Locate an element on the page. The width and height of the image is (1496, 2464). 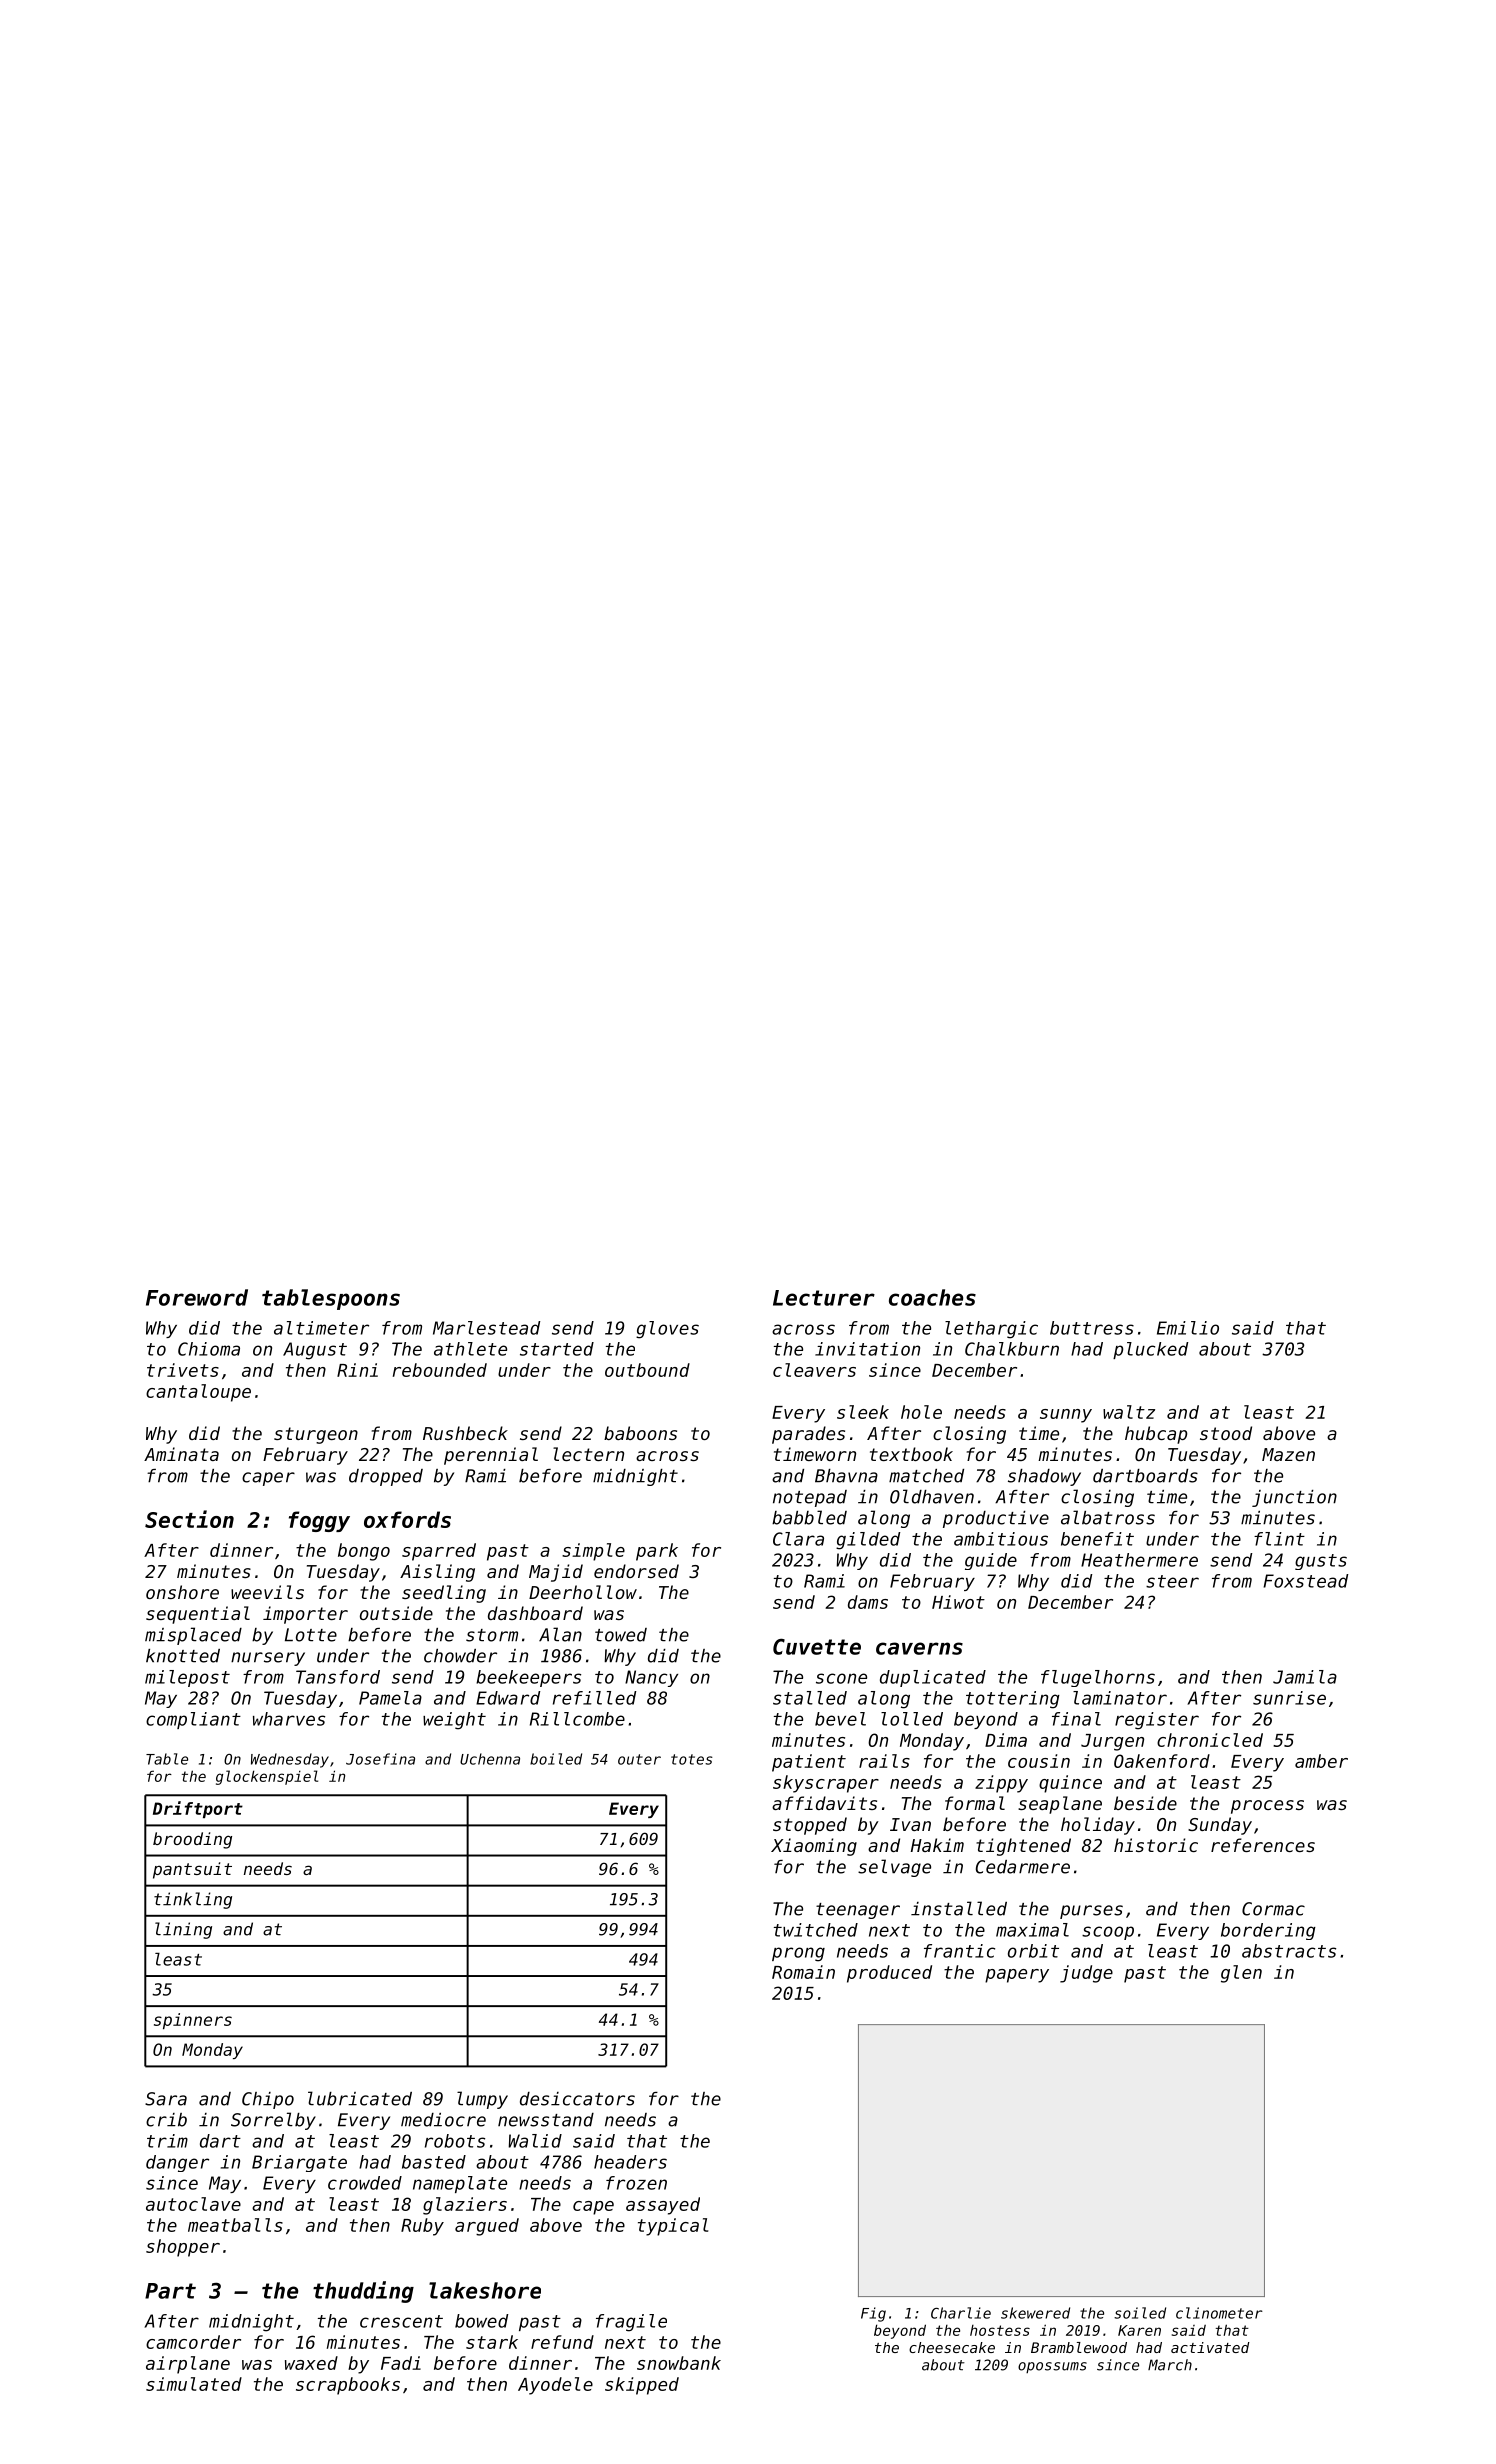
bordering is located at coordinates (1268, 1931).
